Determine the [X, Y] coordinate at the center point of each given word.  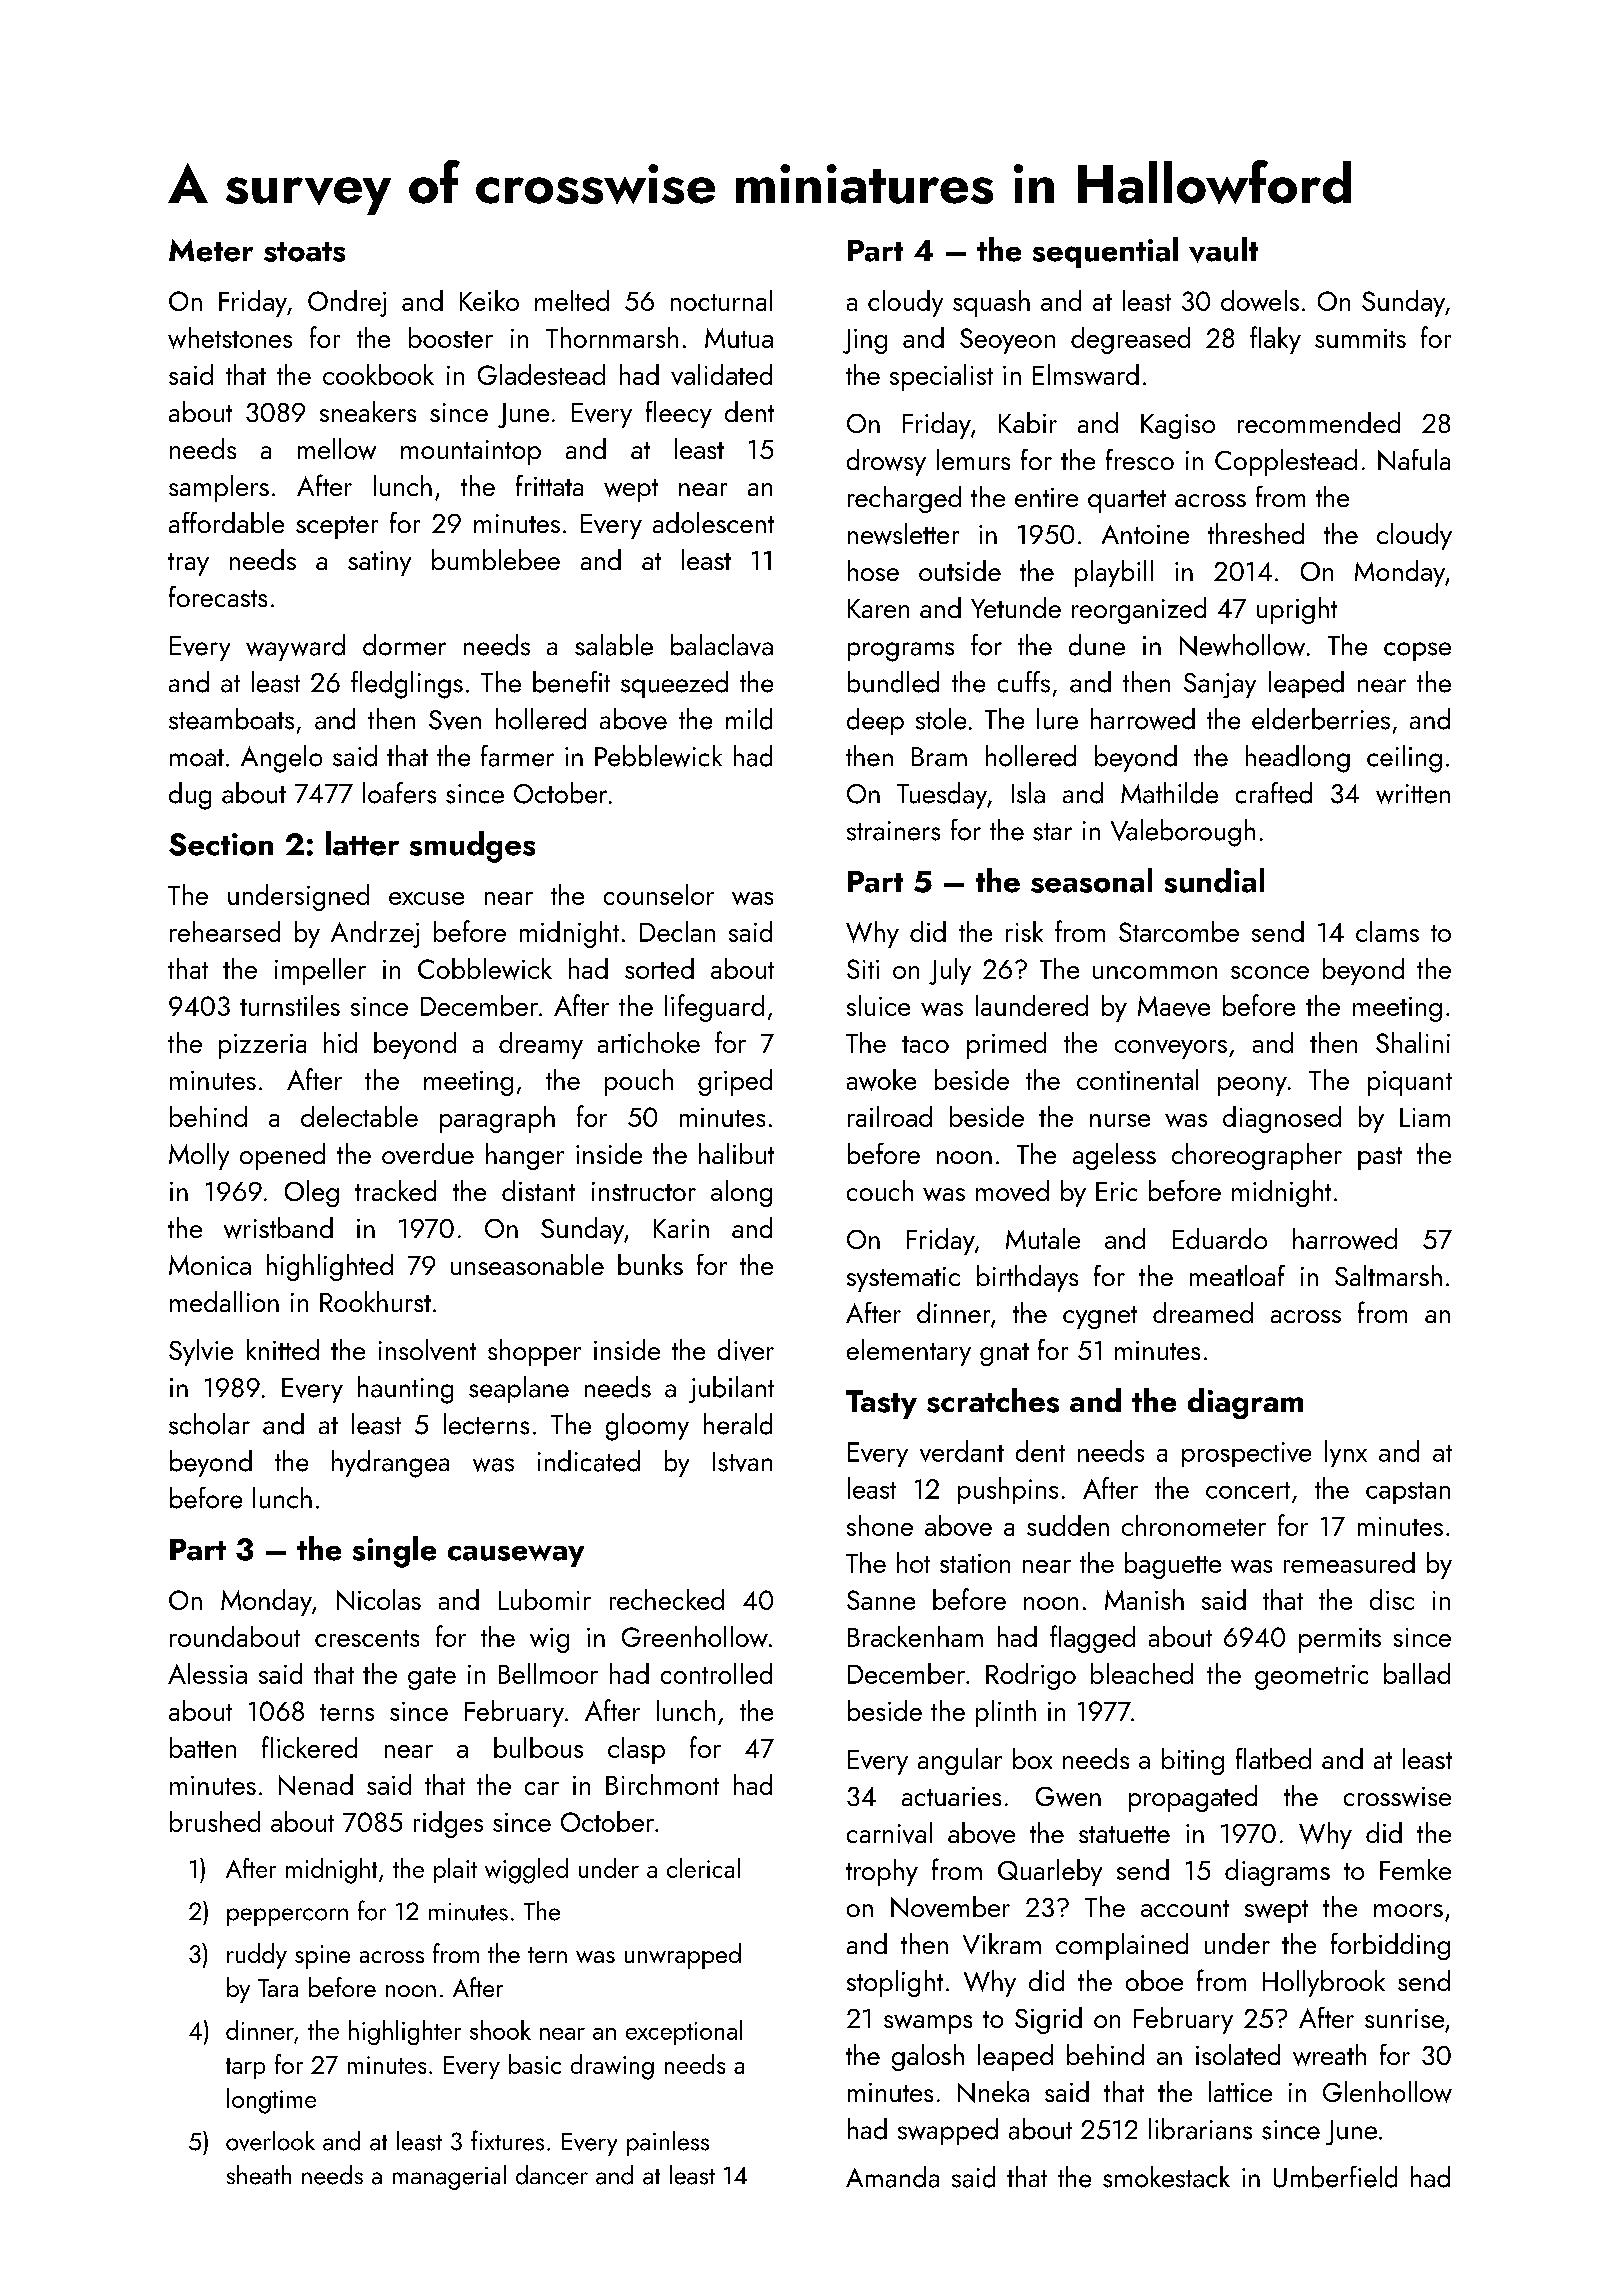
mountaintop [471, 452]
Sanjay [1220, 685]
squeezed [674, 684]
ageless [1114, 1156]
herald [738, 1424]
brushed [215, 1821]
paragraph [497, 1119]
